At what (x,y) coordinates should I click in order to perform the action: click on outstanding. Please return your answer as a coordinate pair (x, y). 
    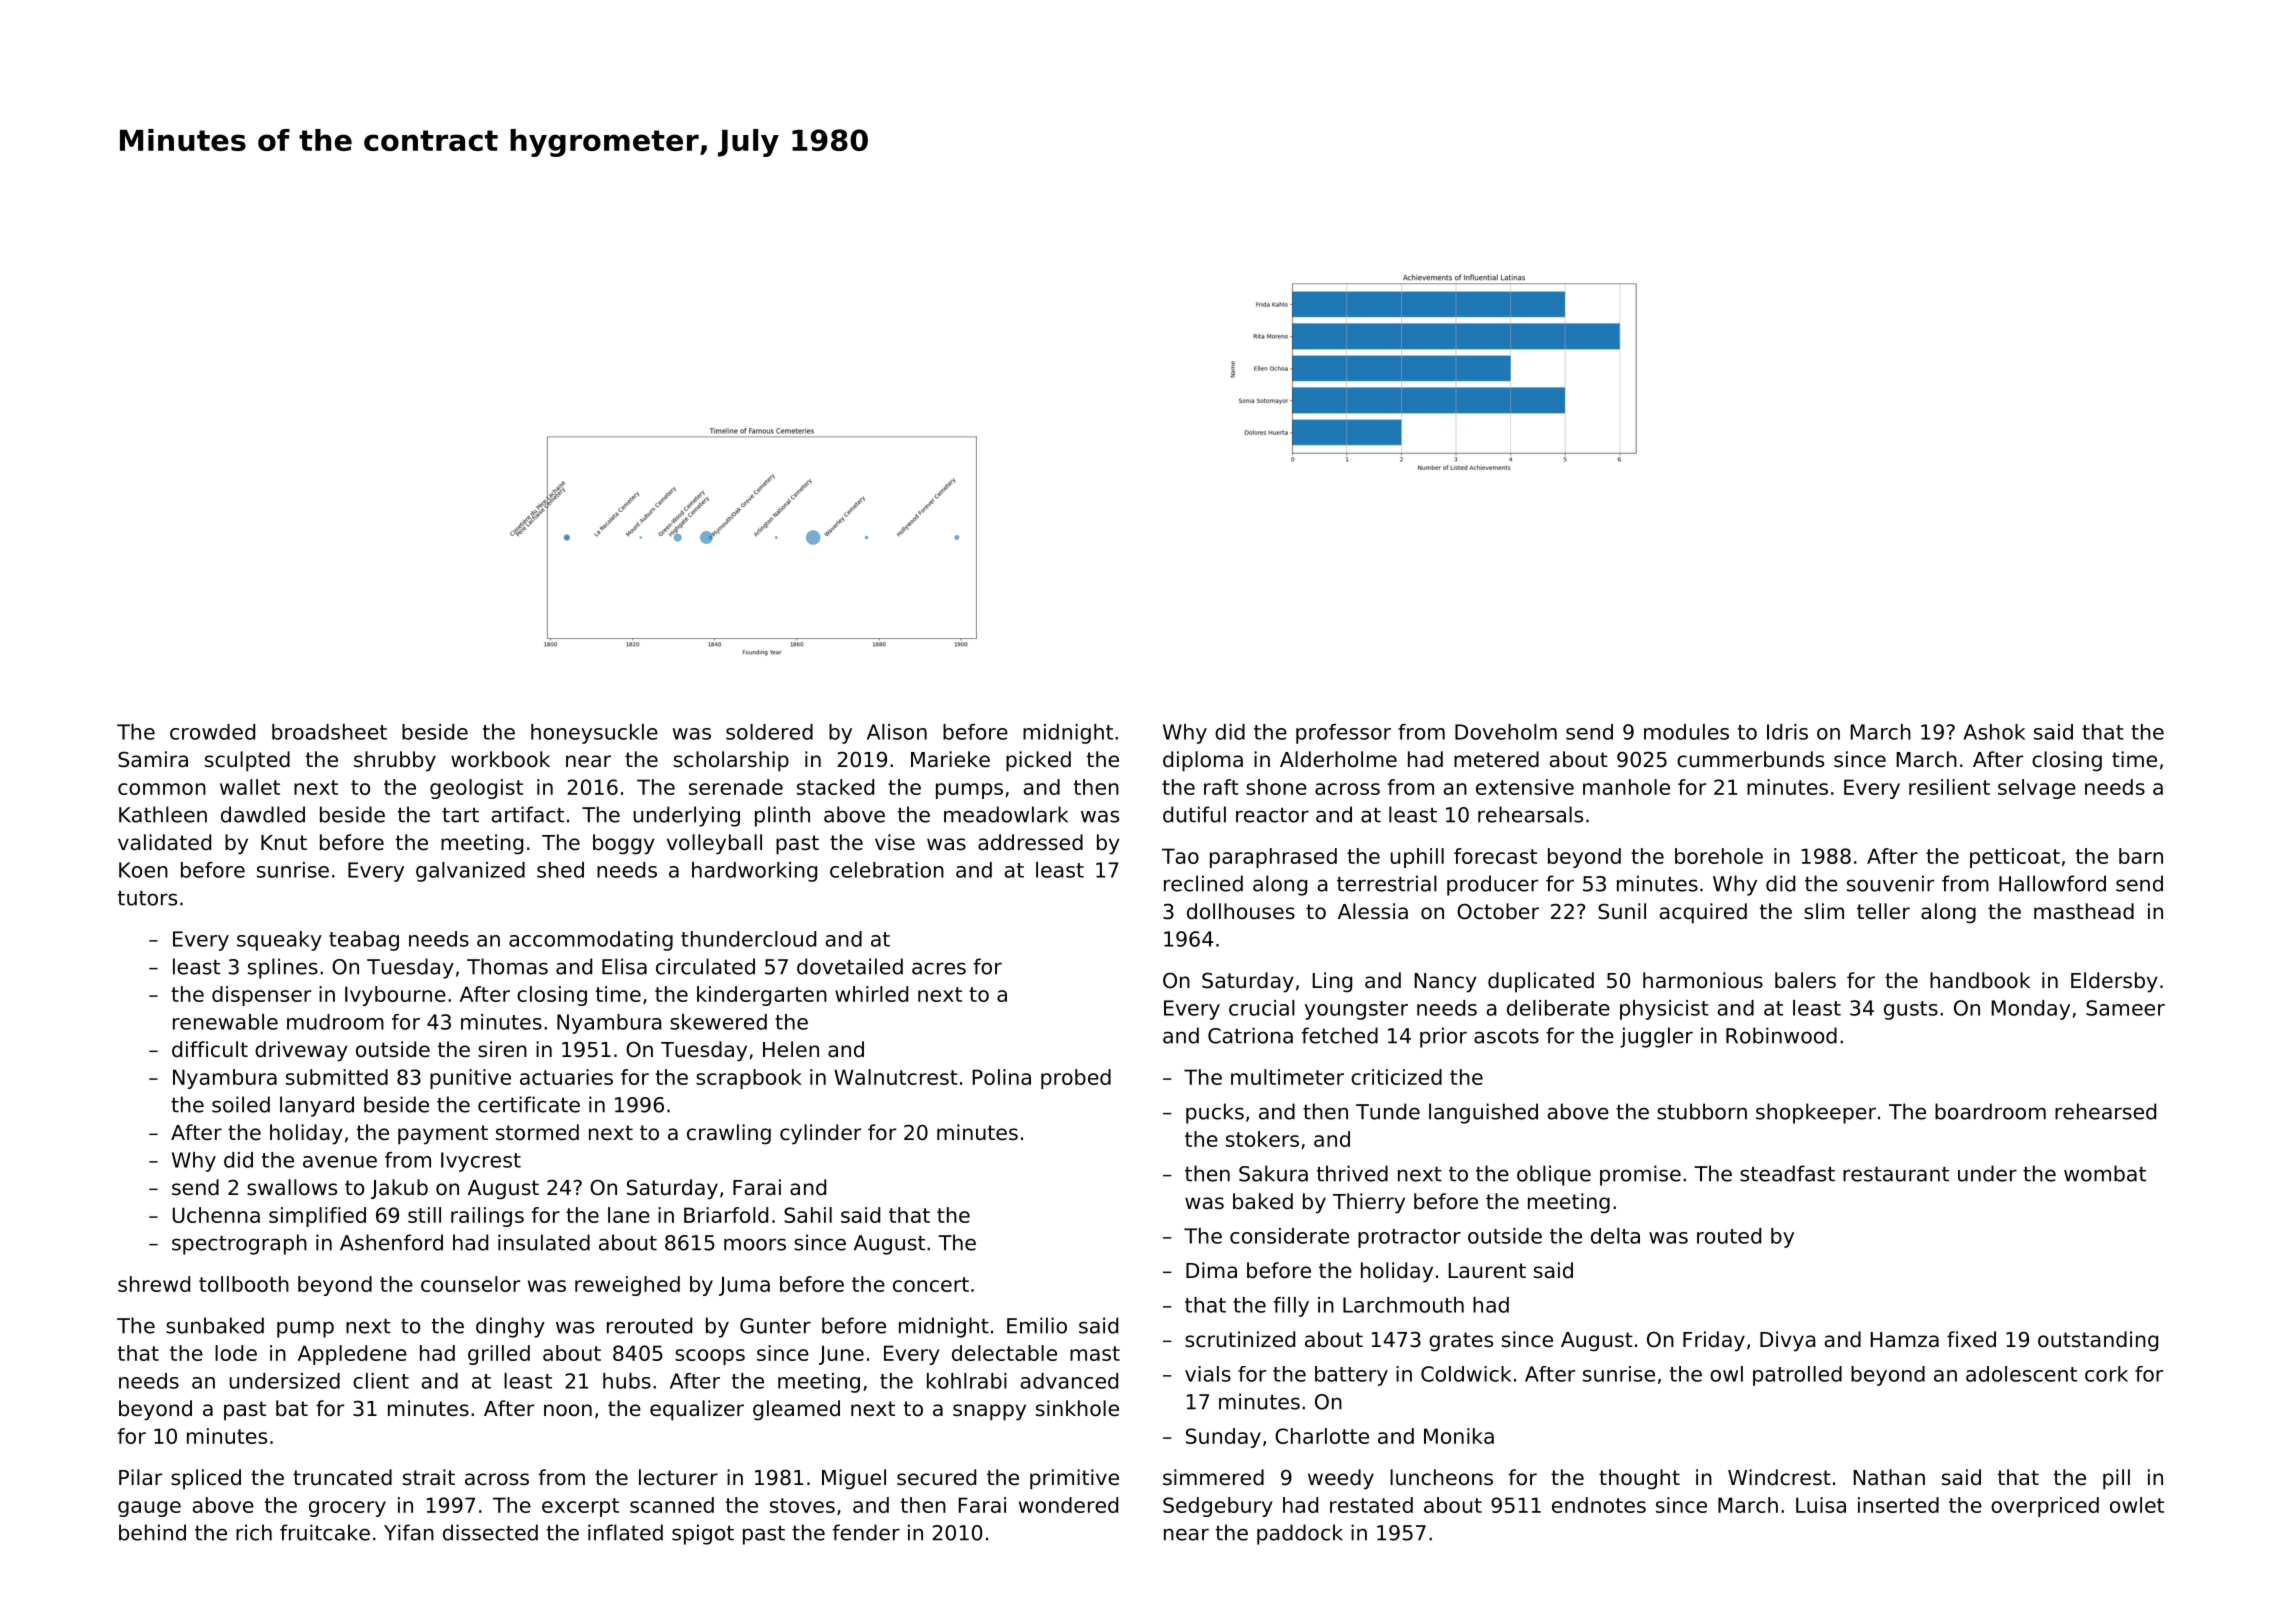
    Looking at the image, I should click on (2098, 1341).
